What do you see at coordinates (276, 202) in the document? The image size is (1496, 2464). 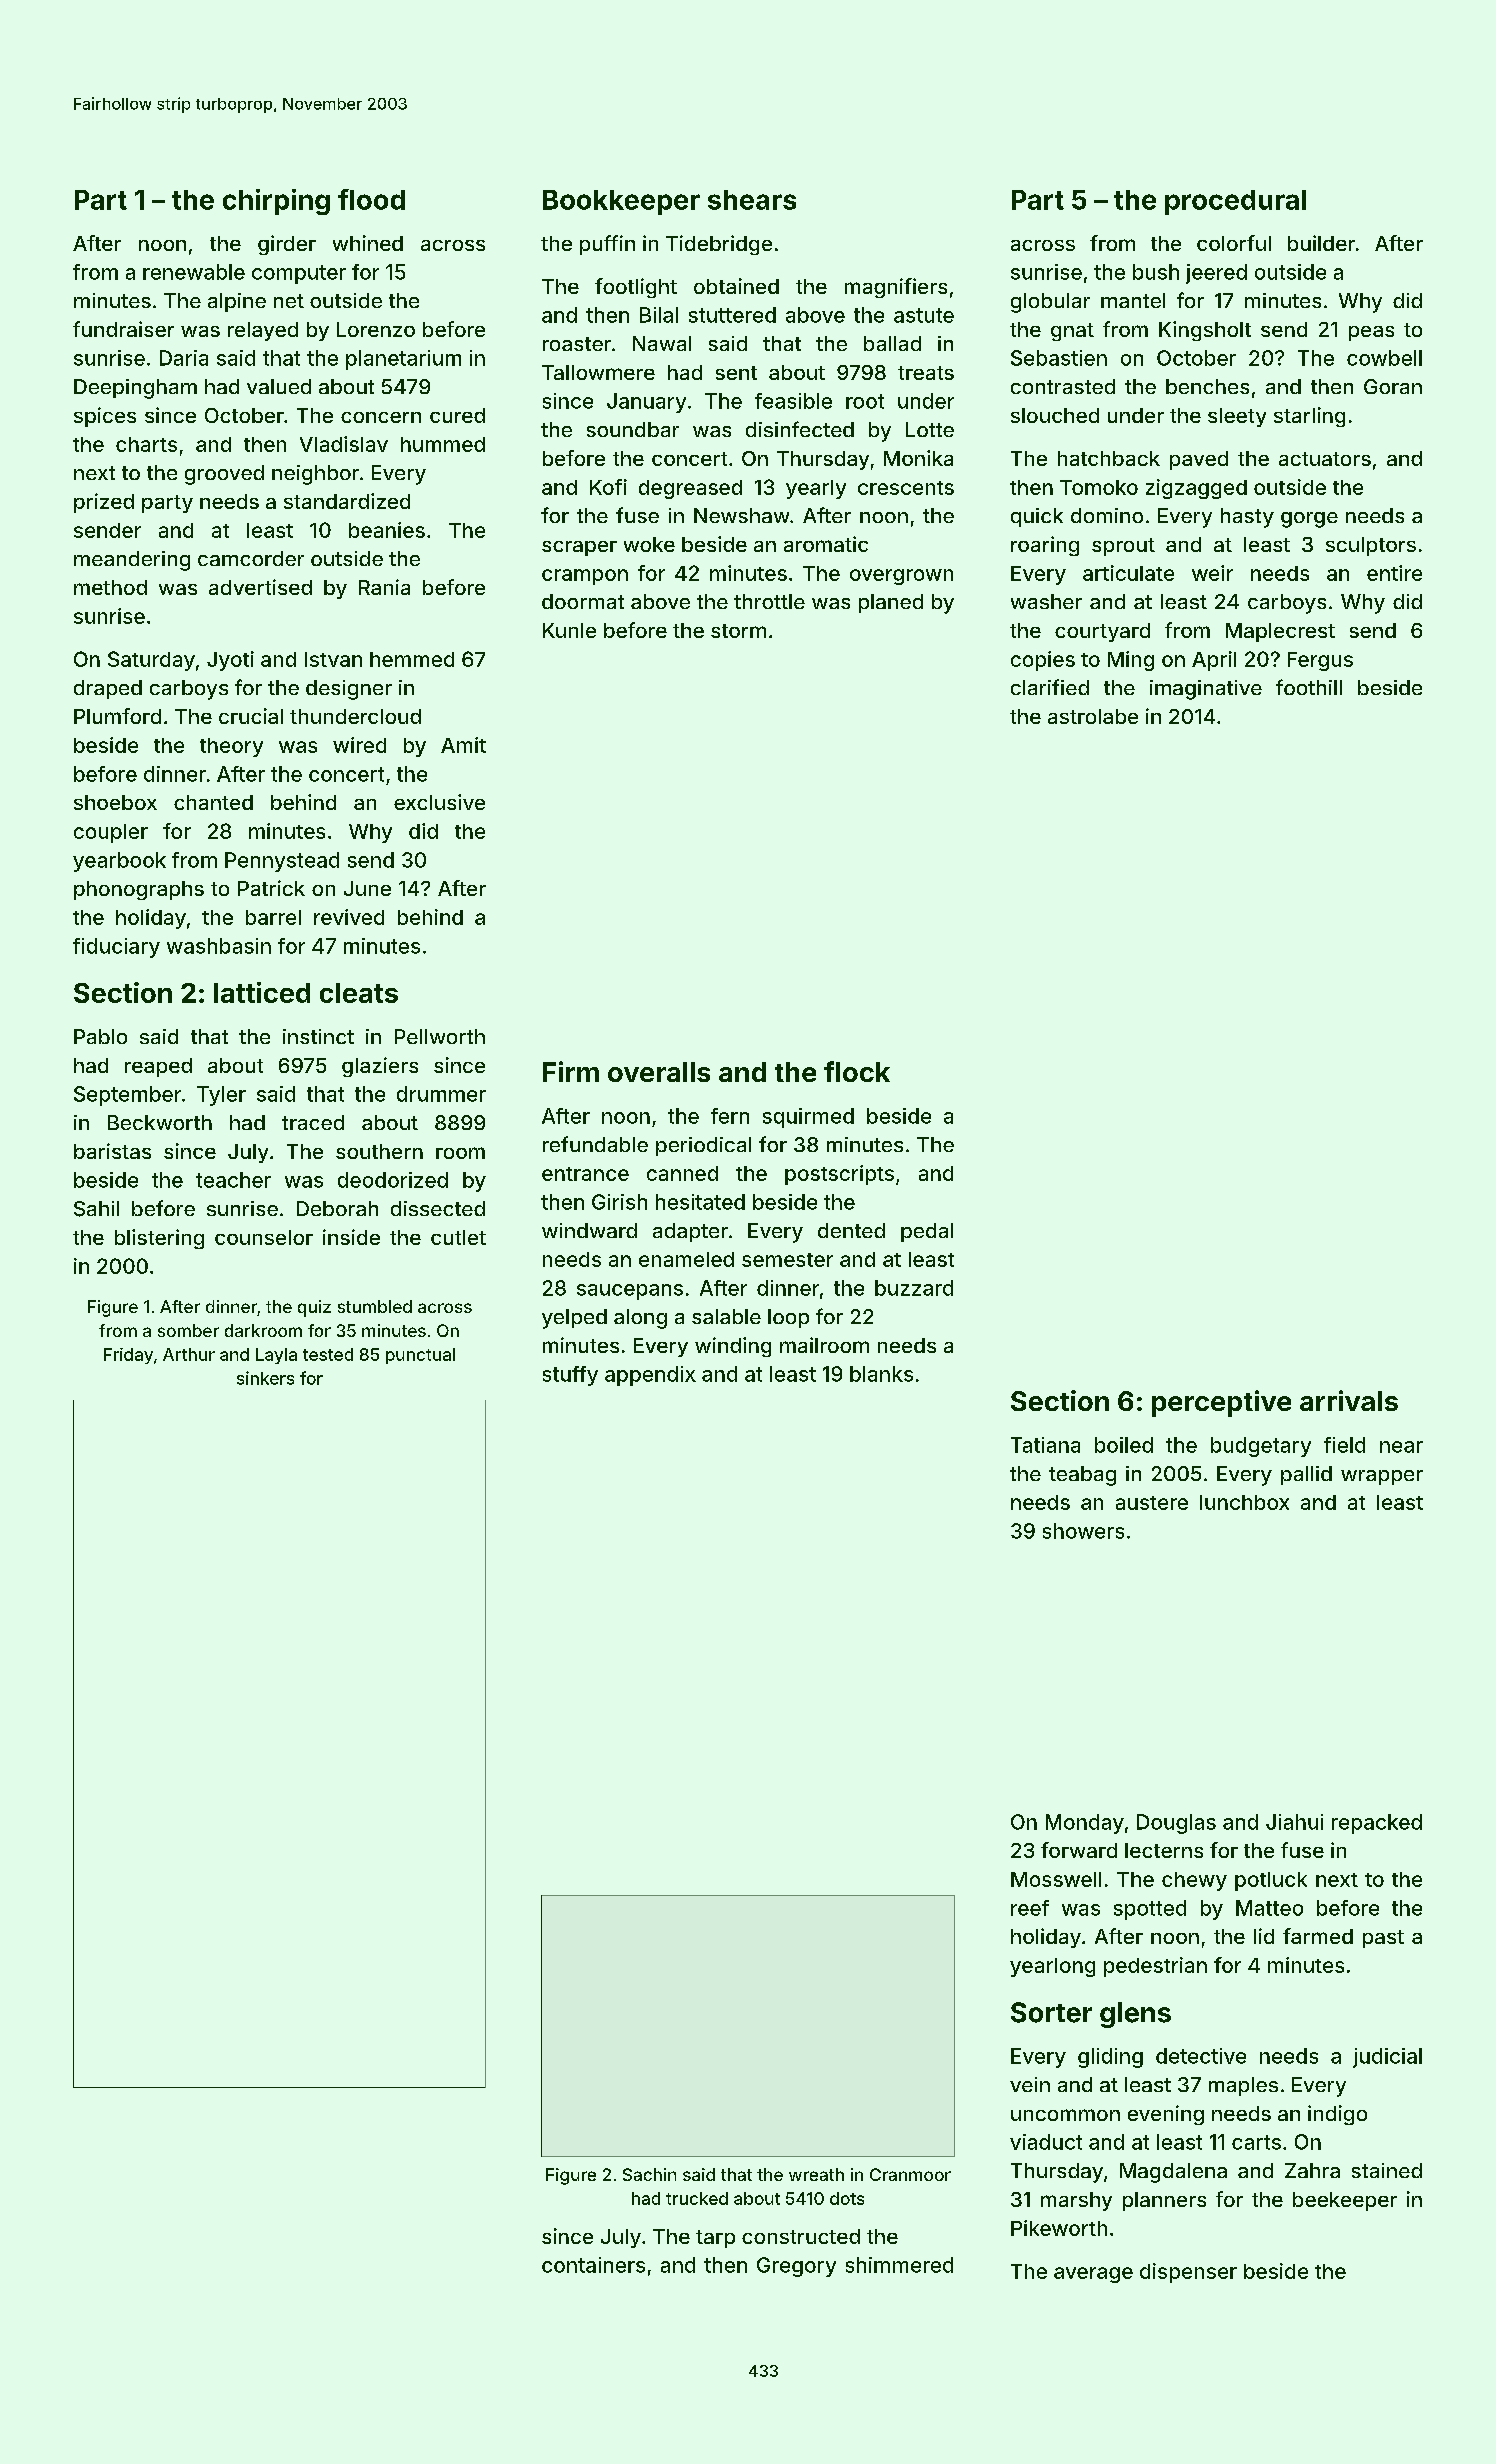 I see `chirping` at bounding box center [276, 202].
